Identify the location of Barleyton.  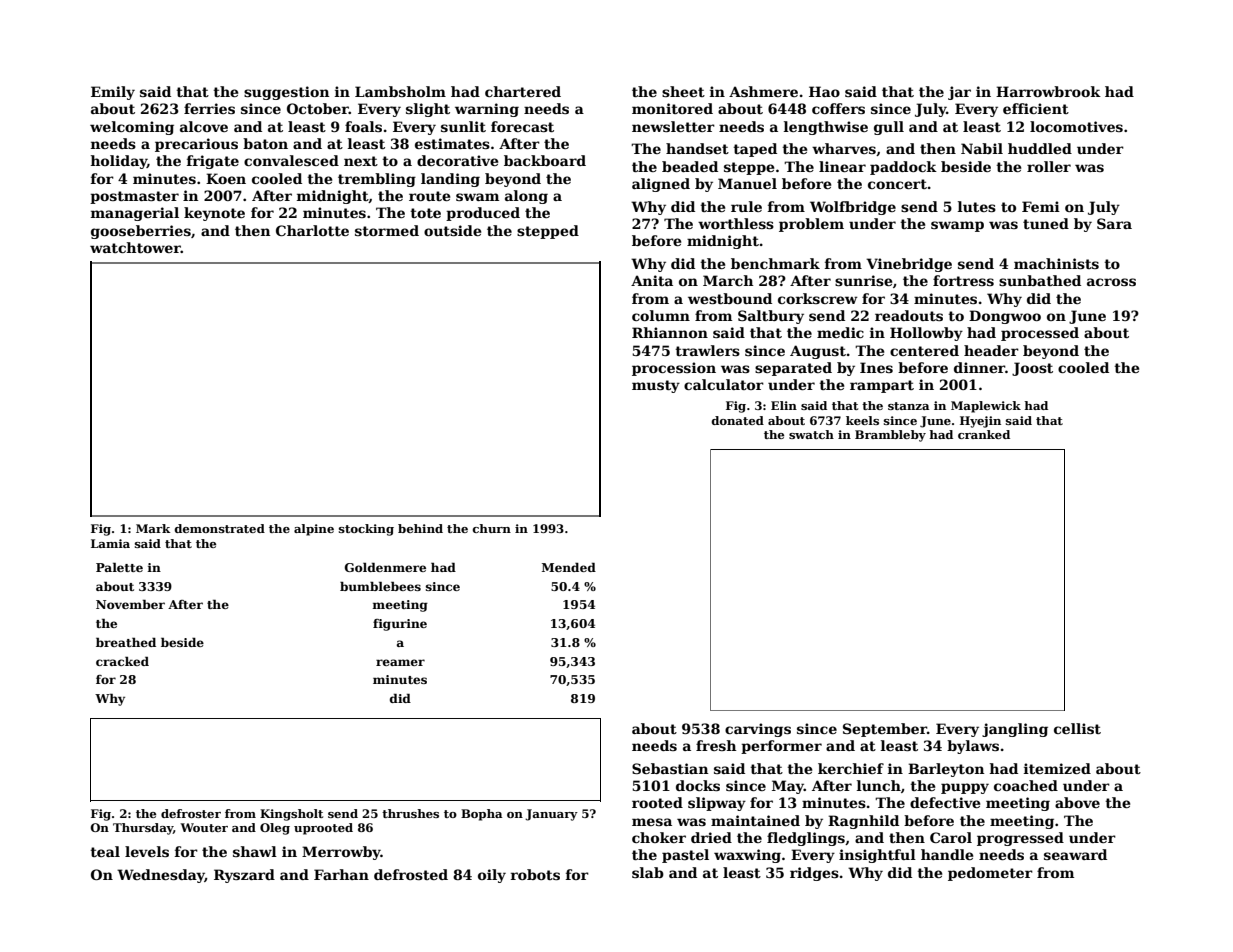
(946, 770).
